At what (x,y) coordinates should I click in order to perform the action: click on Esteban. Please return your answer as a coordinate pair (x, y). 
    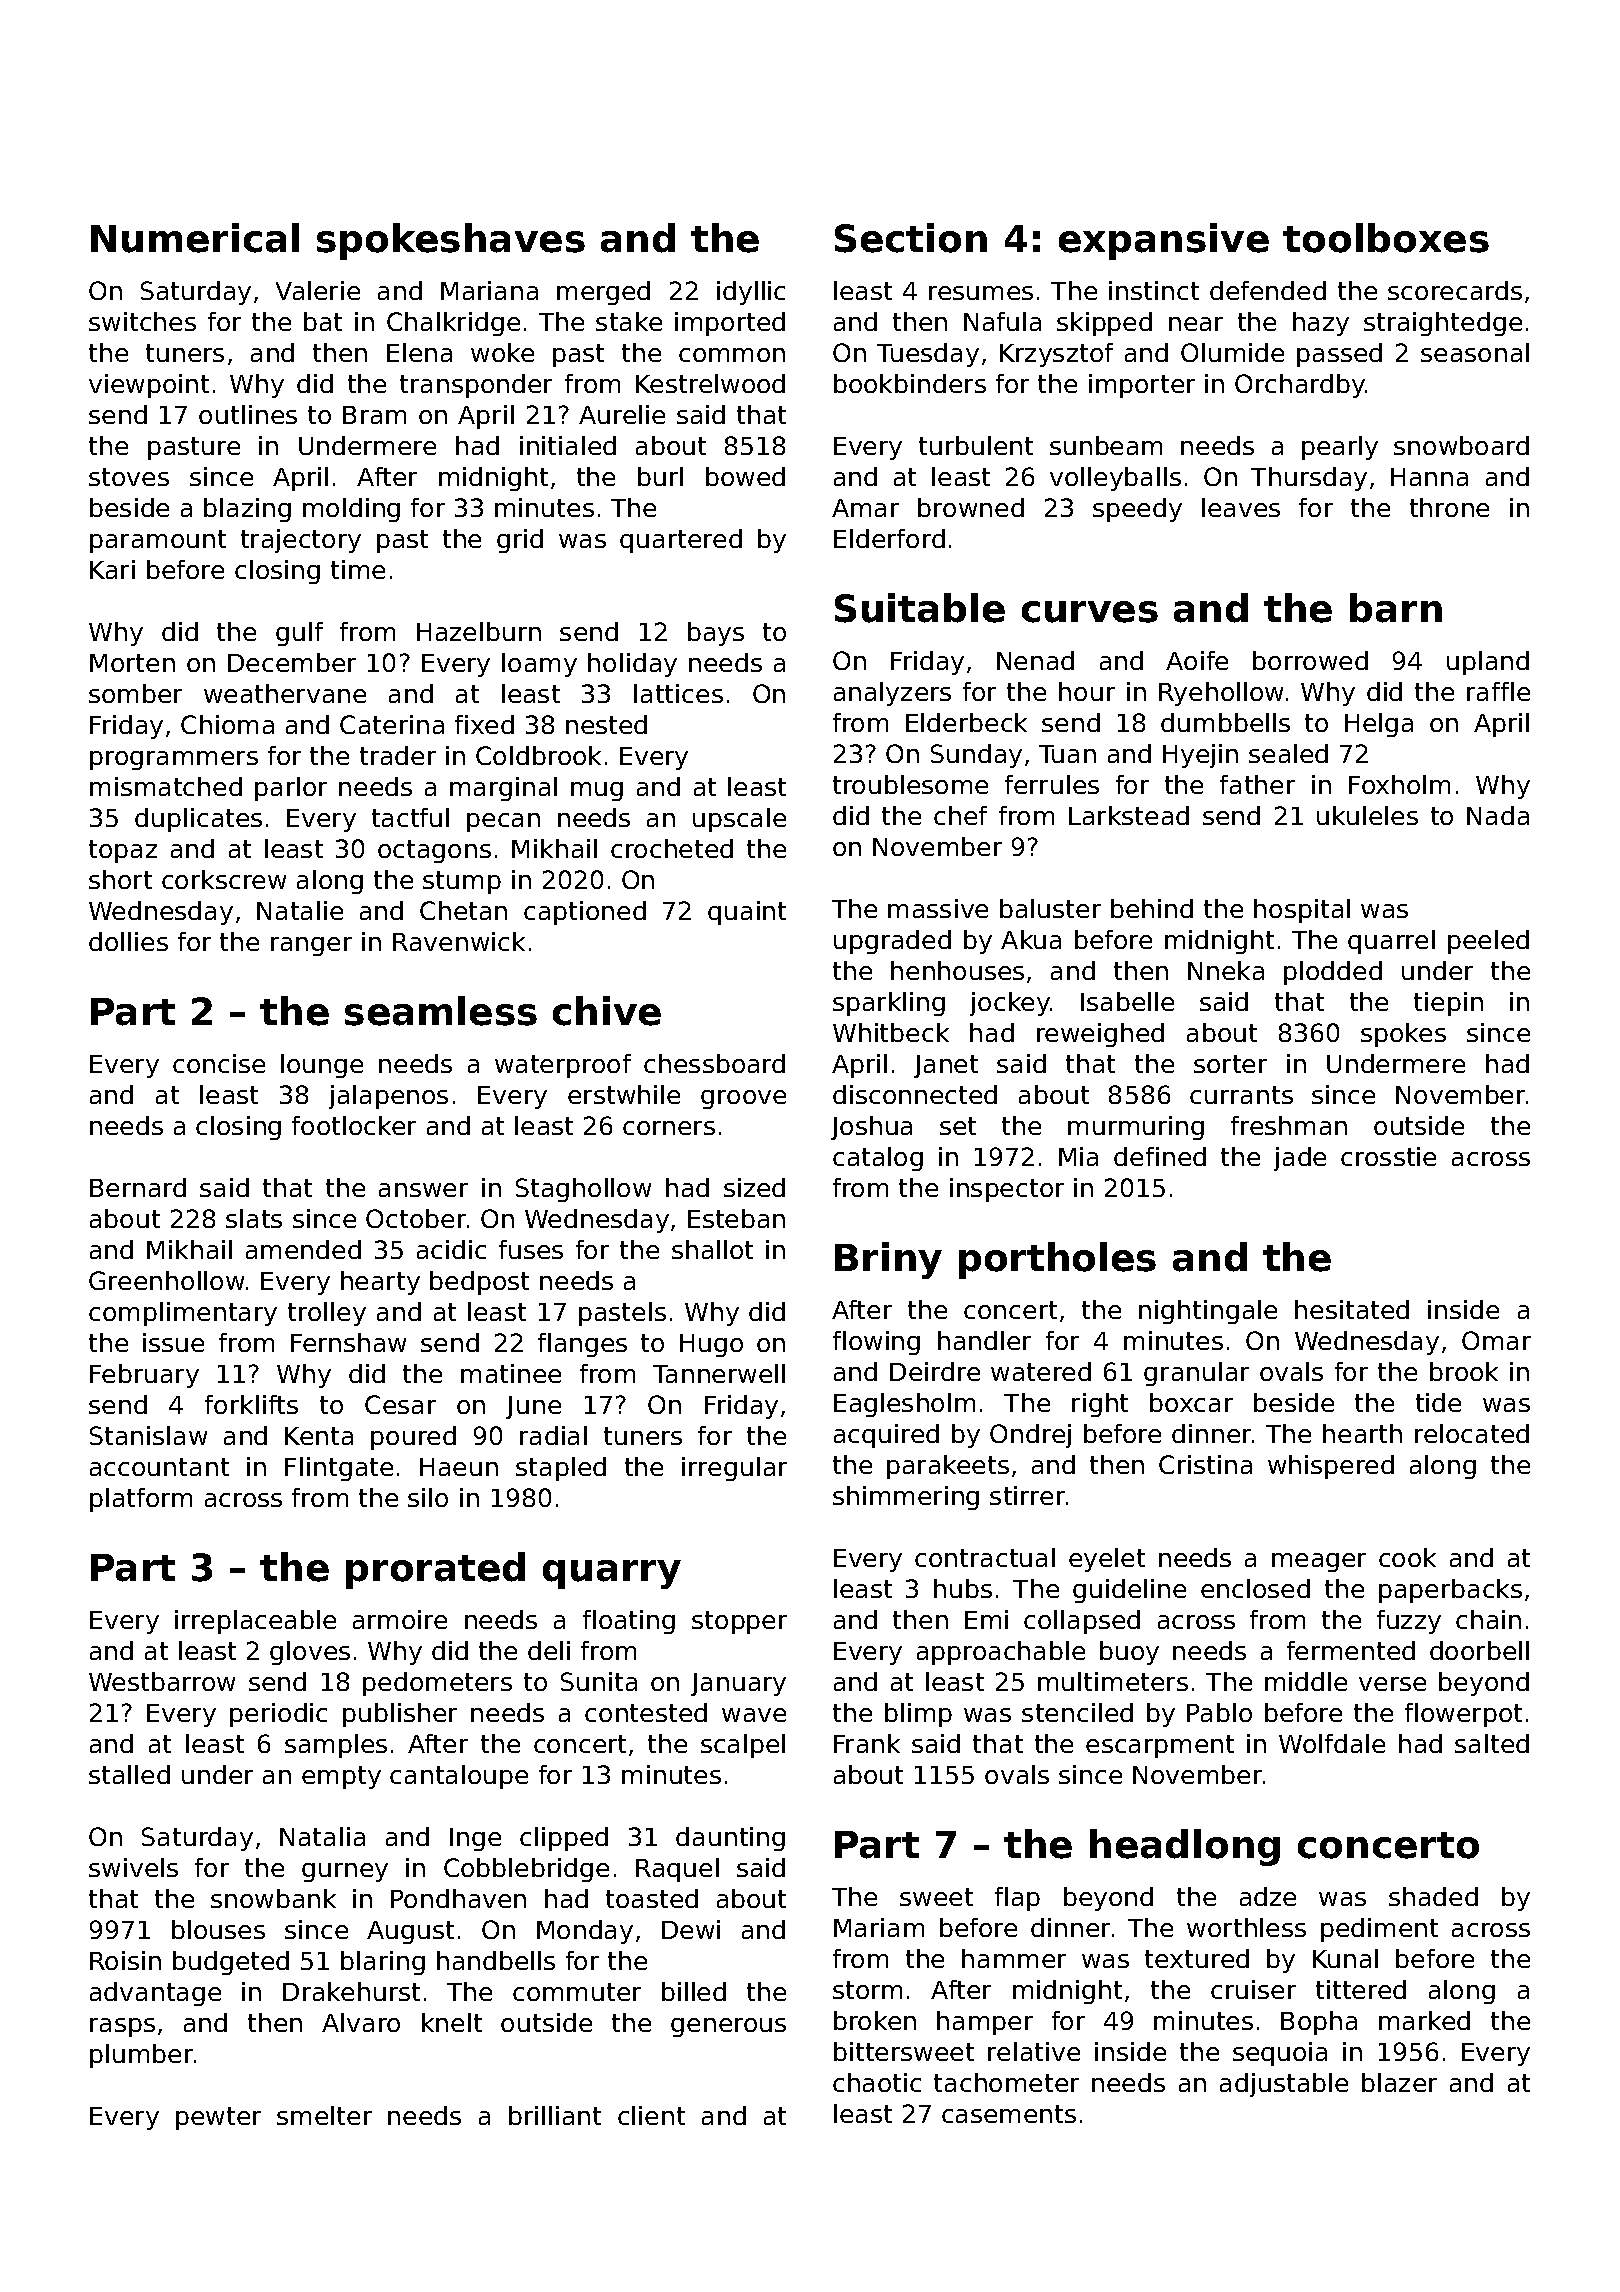
    Looking at the image, I should click on (736, 1218).
